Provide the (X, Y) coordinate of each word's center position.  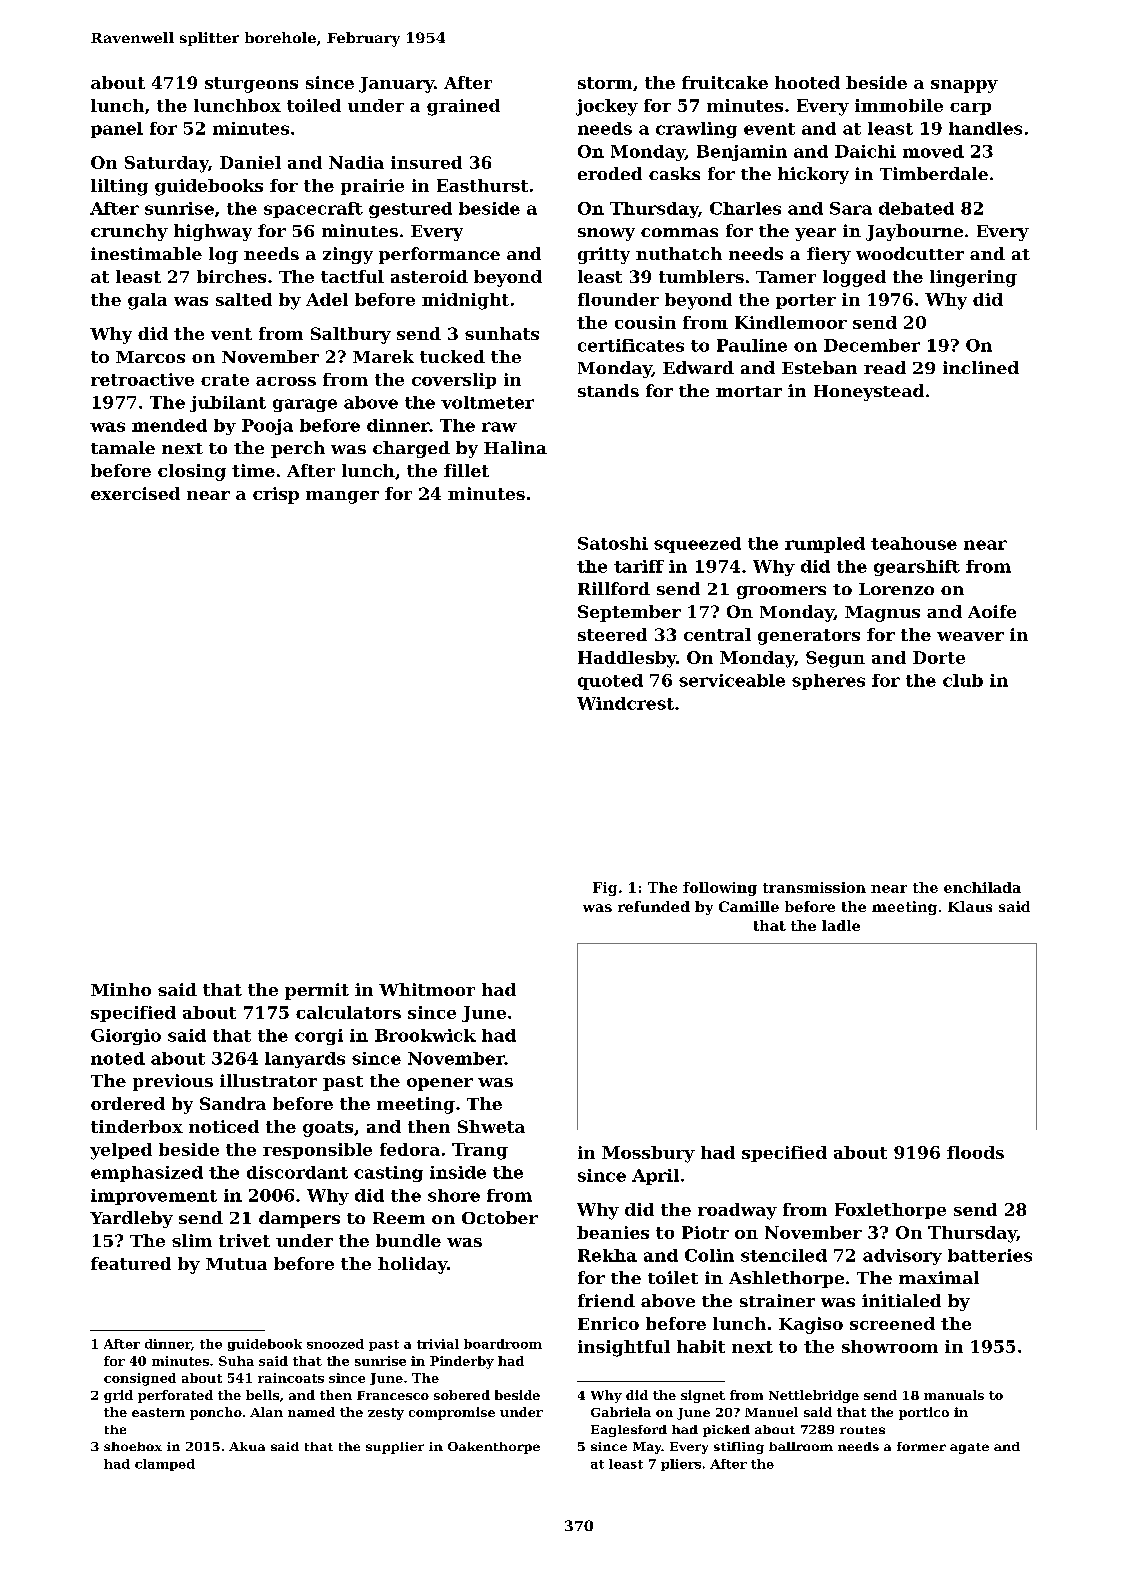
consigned (140, 1379)
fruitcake (725, 82)
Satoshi (613, 543)
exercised (135, 493)
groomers (781, 592)
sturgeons (251, 85)
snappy (964, 86)
